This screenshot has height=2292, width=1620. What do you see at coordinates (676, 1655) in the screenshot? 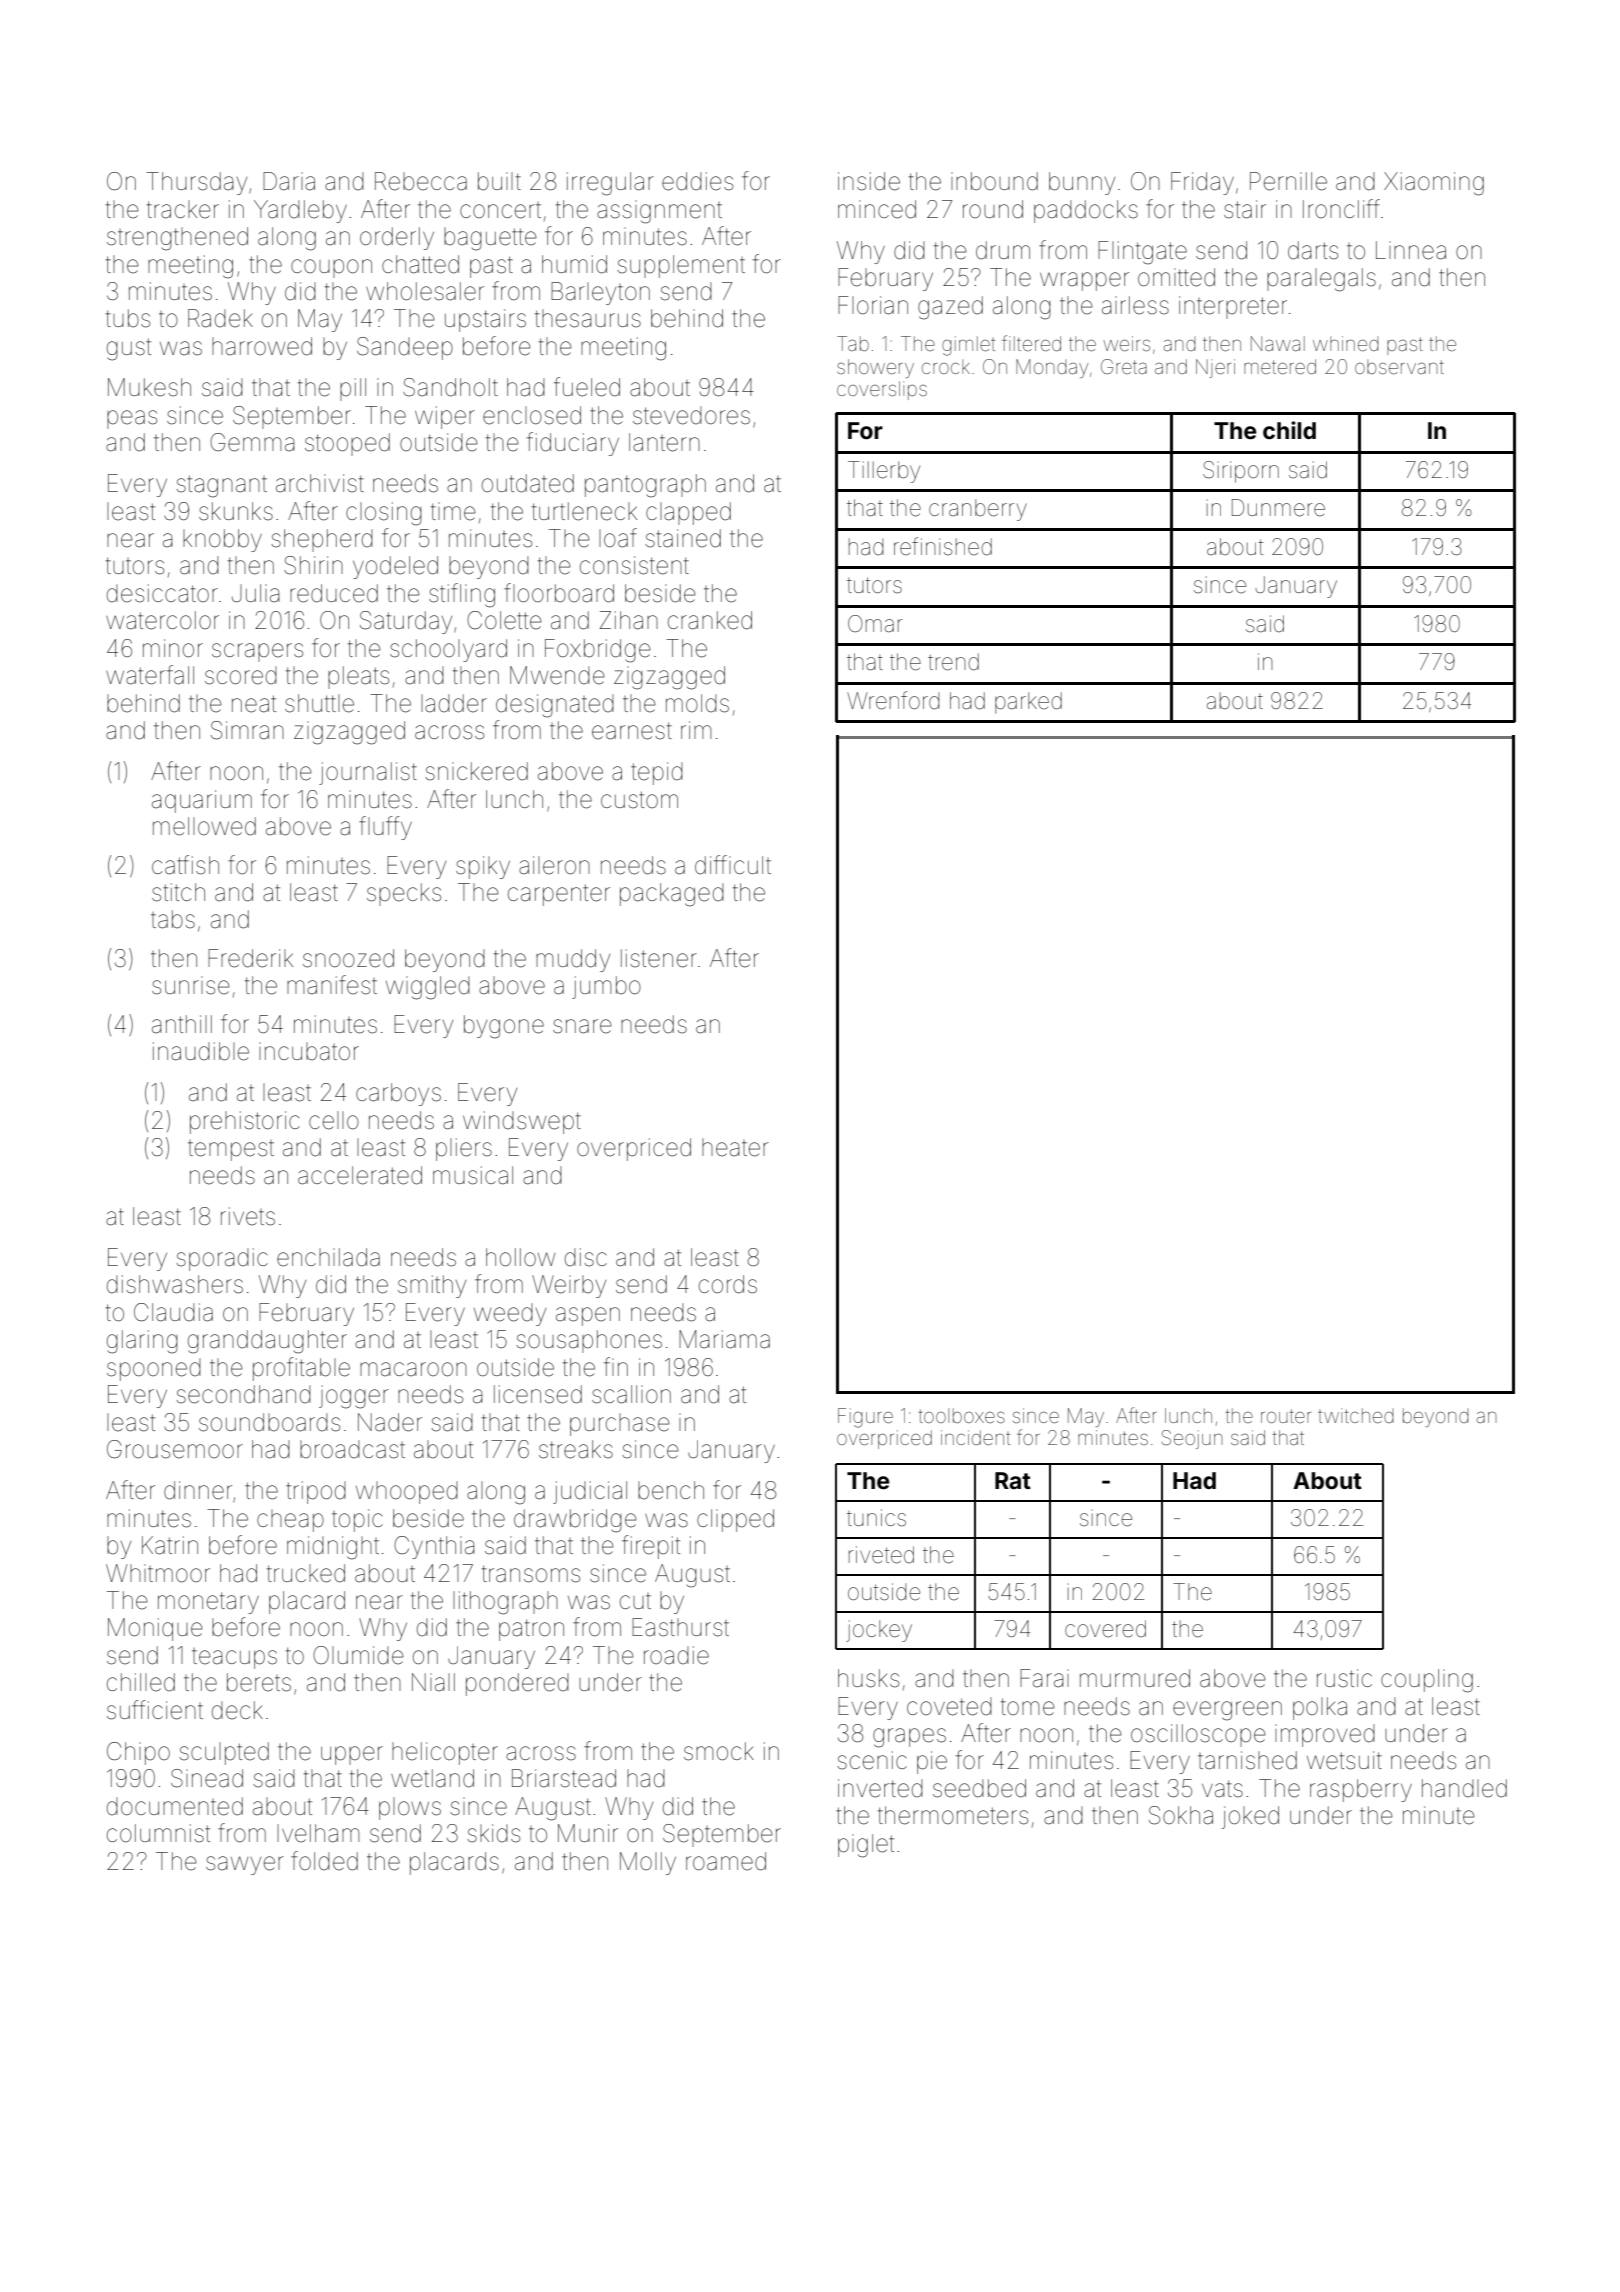
I see `roadie` at bounding box center [676, 1655].
